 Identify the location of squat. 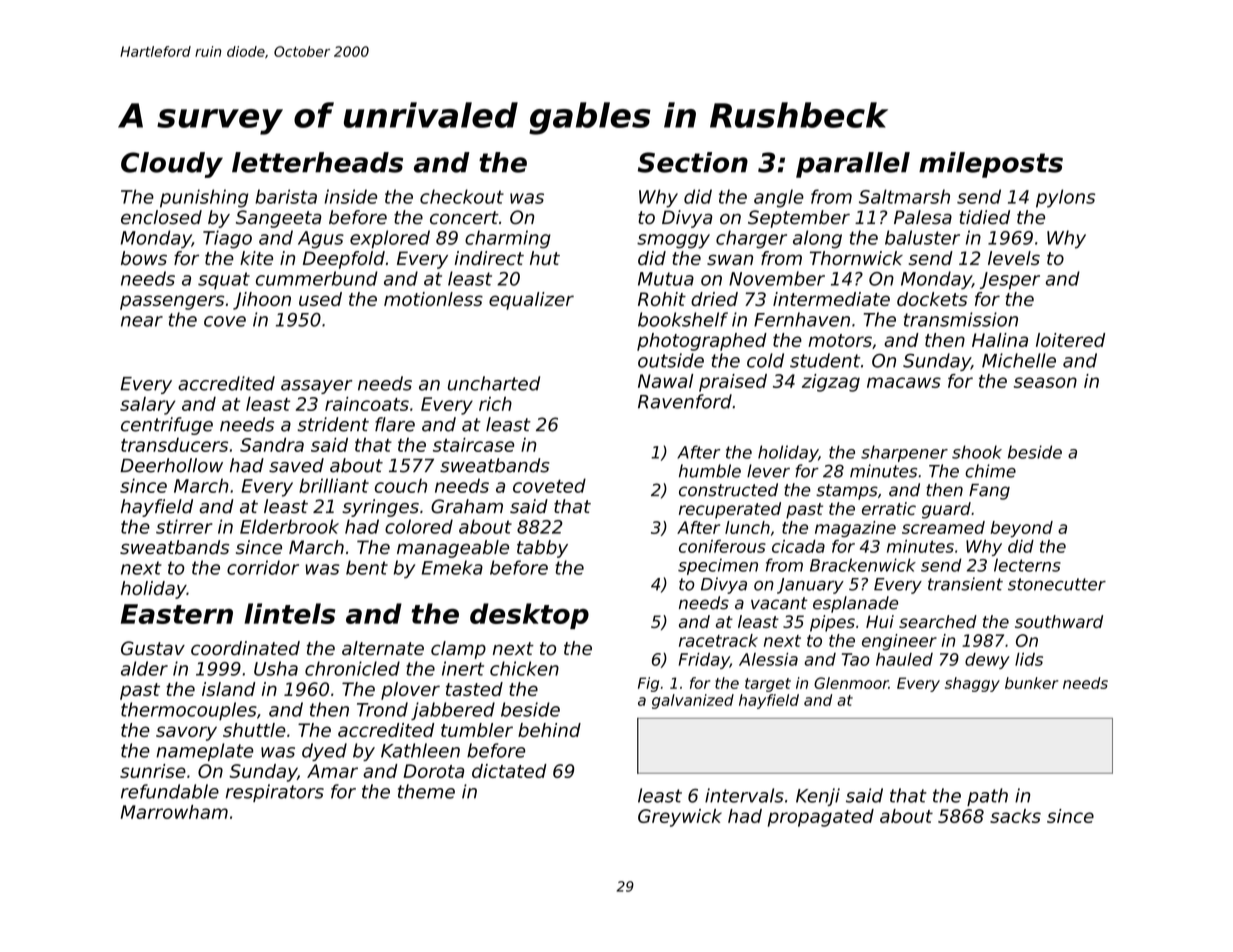
(224, 280).
